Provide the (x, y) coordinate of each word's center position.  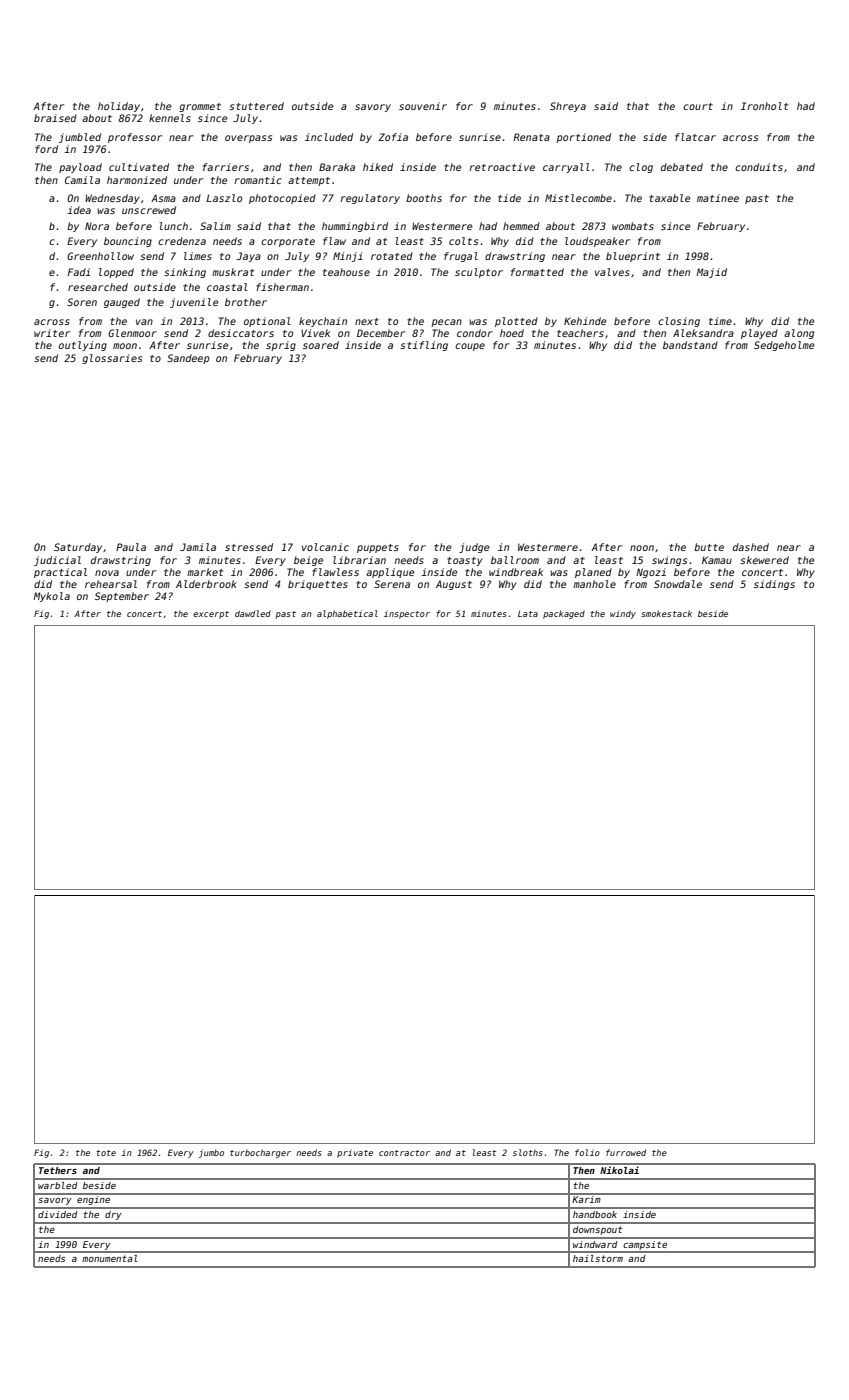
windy (623, 614)
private (355, 1153)
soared (321, 345)
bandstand (690, 345)
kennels (170, 118)
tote (106, 1153)
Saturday (78, 548)
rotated (392, 256)
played (759, 334)
